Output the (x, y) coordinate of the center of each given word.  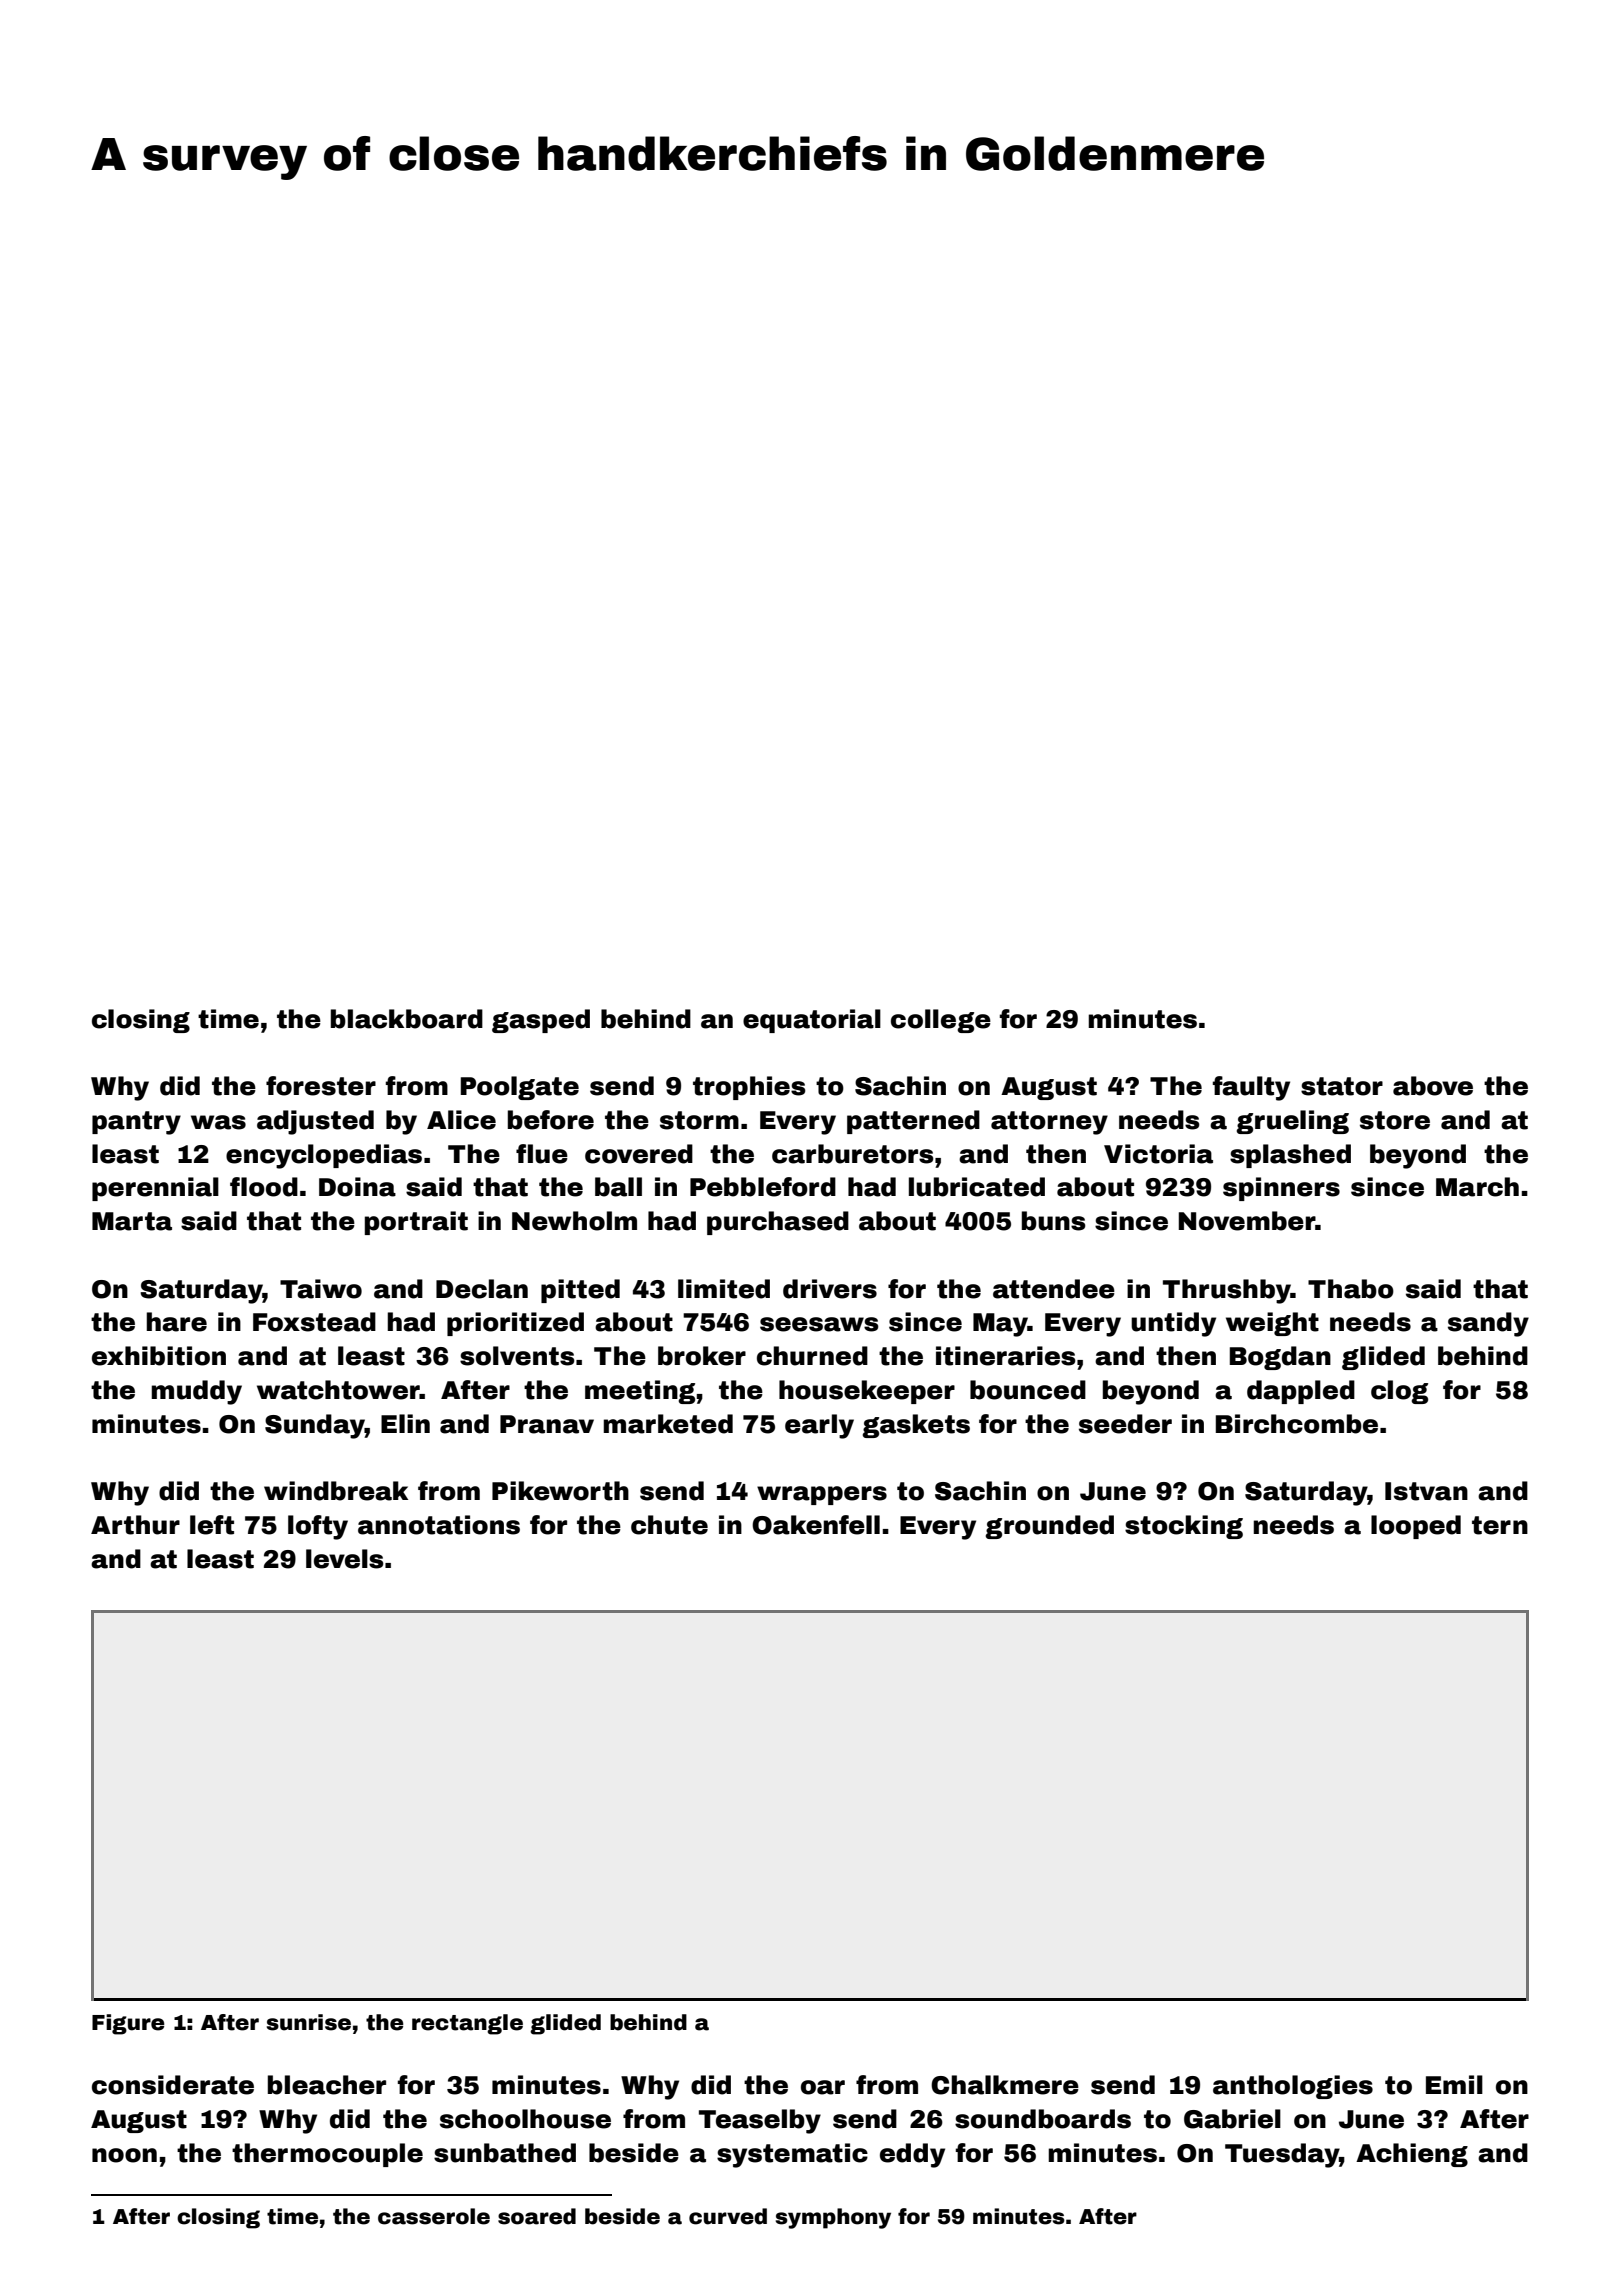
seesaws (819, 1324)
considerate (173, 2085)
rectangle (467, 2024)
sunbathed (505, 2153)
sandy (1488, 1324)
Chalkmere (1005, 2085)
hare (176, 1322)
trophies (749, 1088)
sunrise (309, 2022)
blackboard (407, 1019)
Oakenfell (816, 1525)
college (941, 1021)
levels (345, 1559)
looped (1416, 1527)
